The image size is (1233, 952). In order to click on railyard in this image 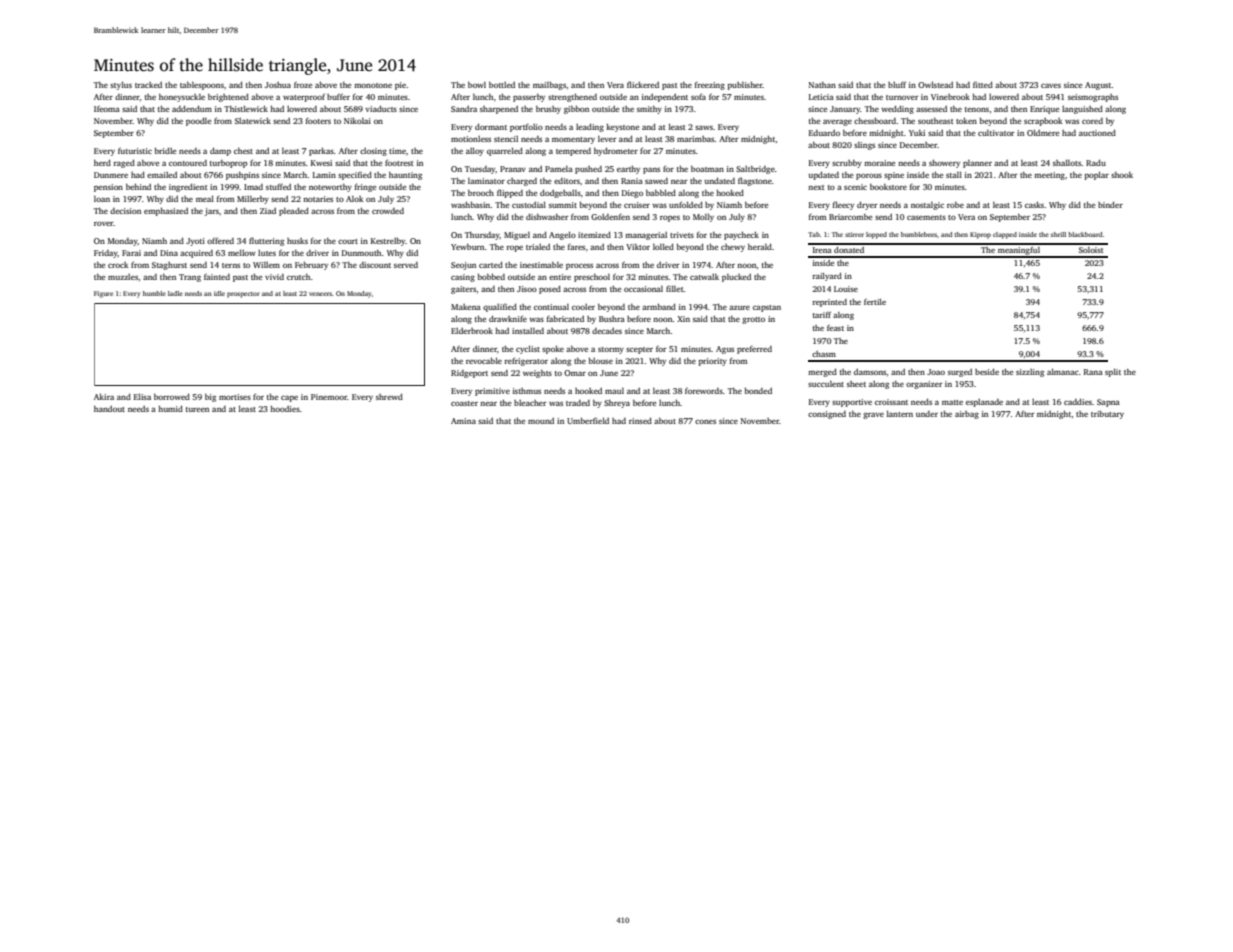, I will do `click(827, 277)`.
